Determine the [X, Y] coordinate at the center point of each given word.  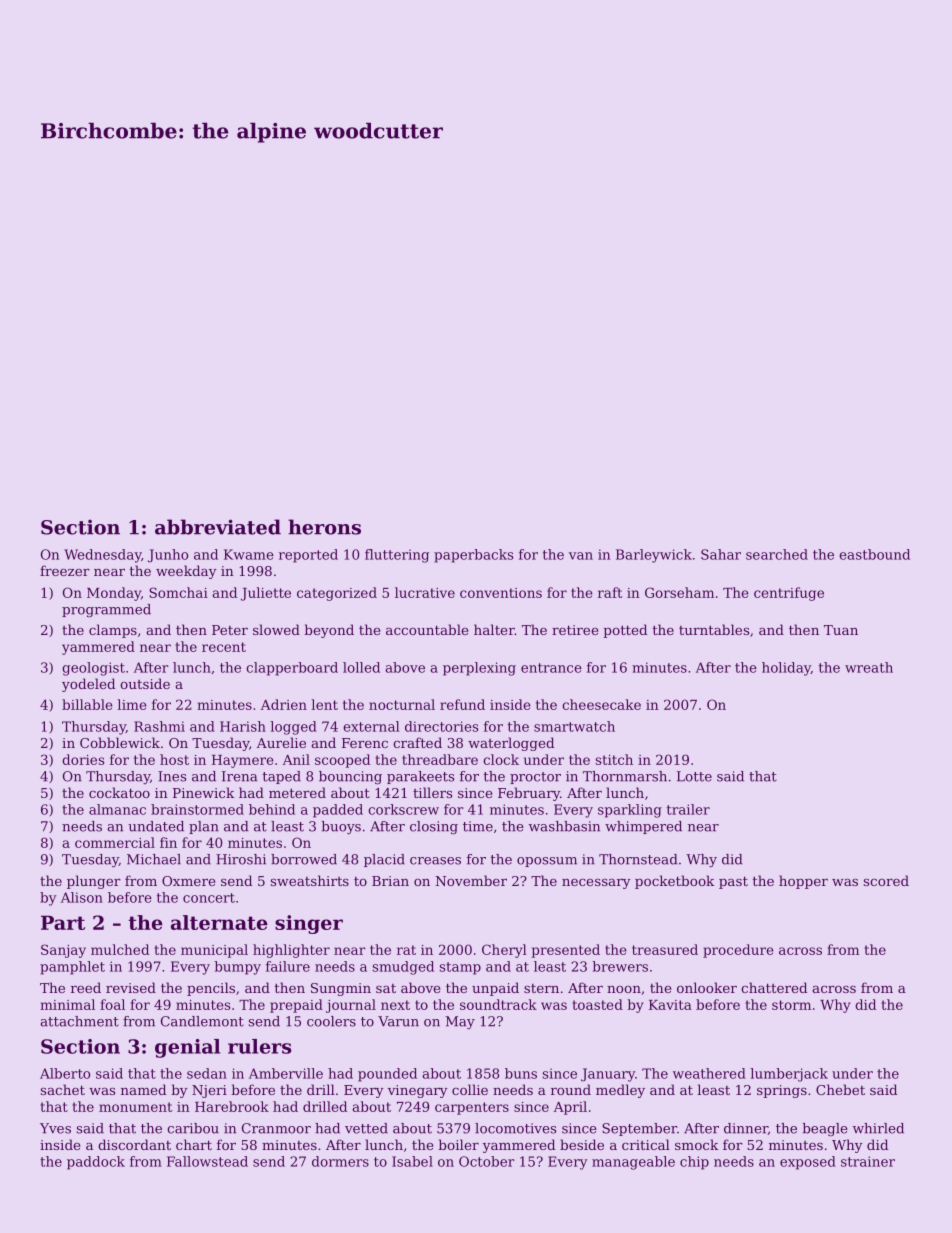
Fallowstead [207, 1161]
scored [886, 880]
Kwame [249, 554]
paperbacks [473, 556]
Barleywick [654, 556]
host [174, 759]
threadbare [440, 759]
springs [782, 1091]
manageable [633, 1163]
